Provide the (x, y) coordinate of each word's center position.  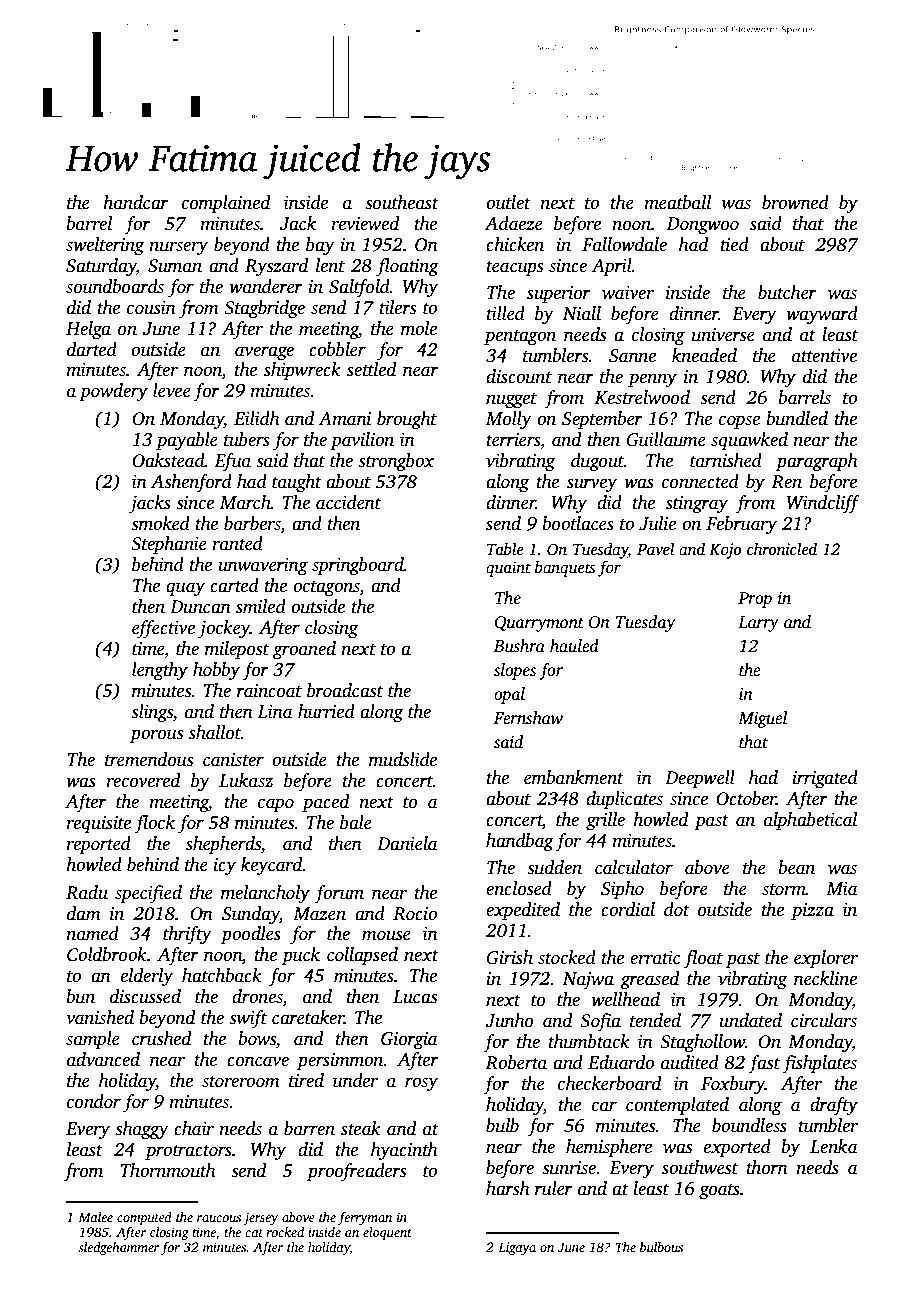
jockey (224, 629)
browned (795, 202)
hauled (574, 646)
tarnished (726, 460)
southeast (402, 202)
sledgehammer (118, 1248)
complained (226, 204)
